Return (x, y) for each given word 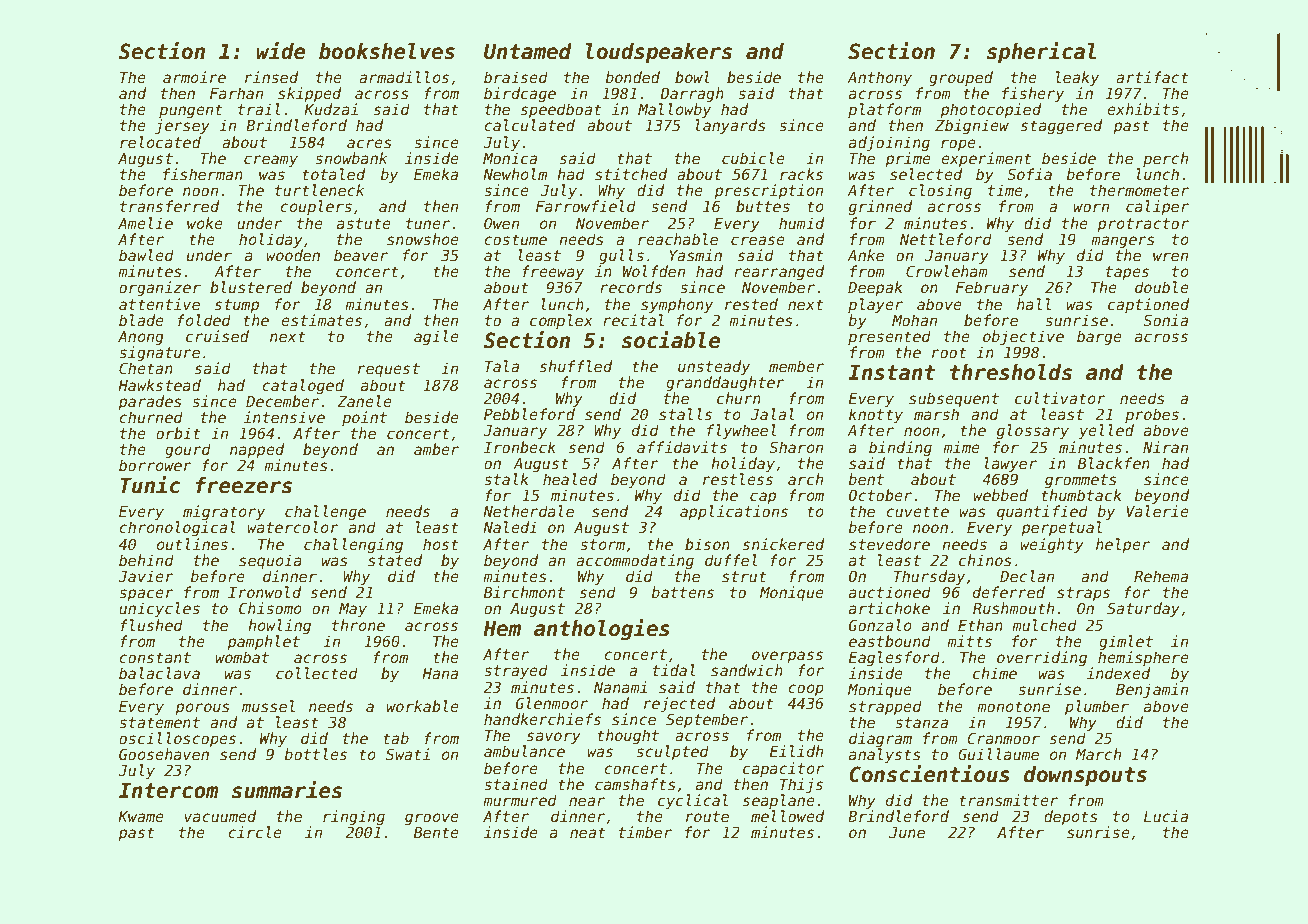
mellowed (787, 816)
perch (1165, 159)
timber (645, 832)
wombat (242, 657)
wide (281, 51)
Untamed (528, 51)
